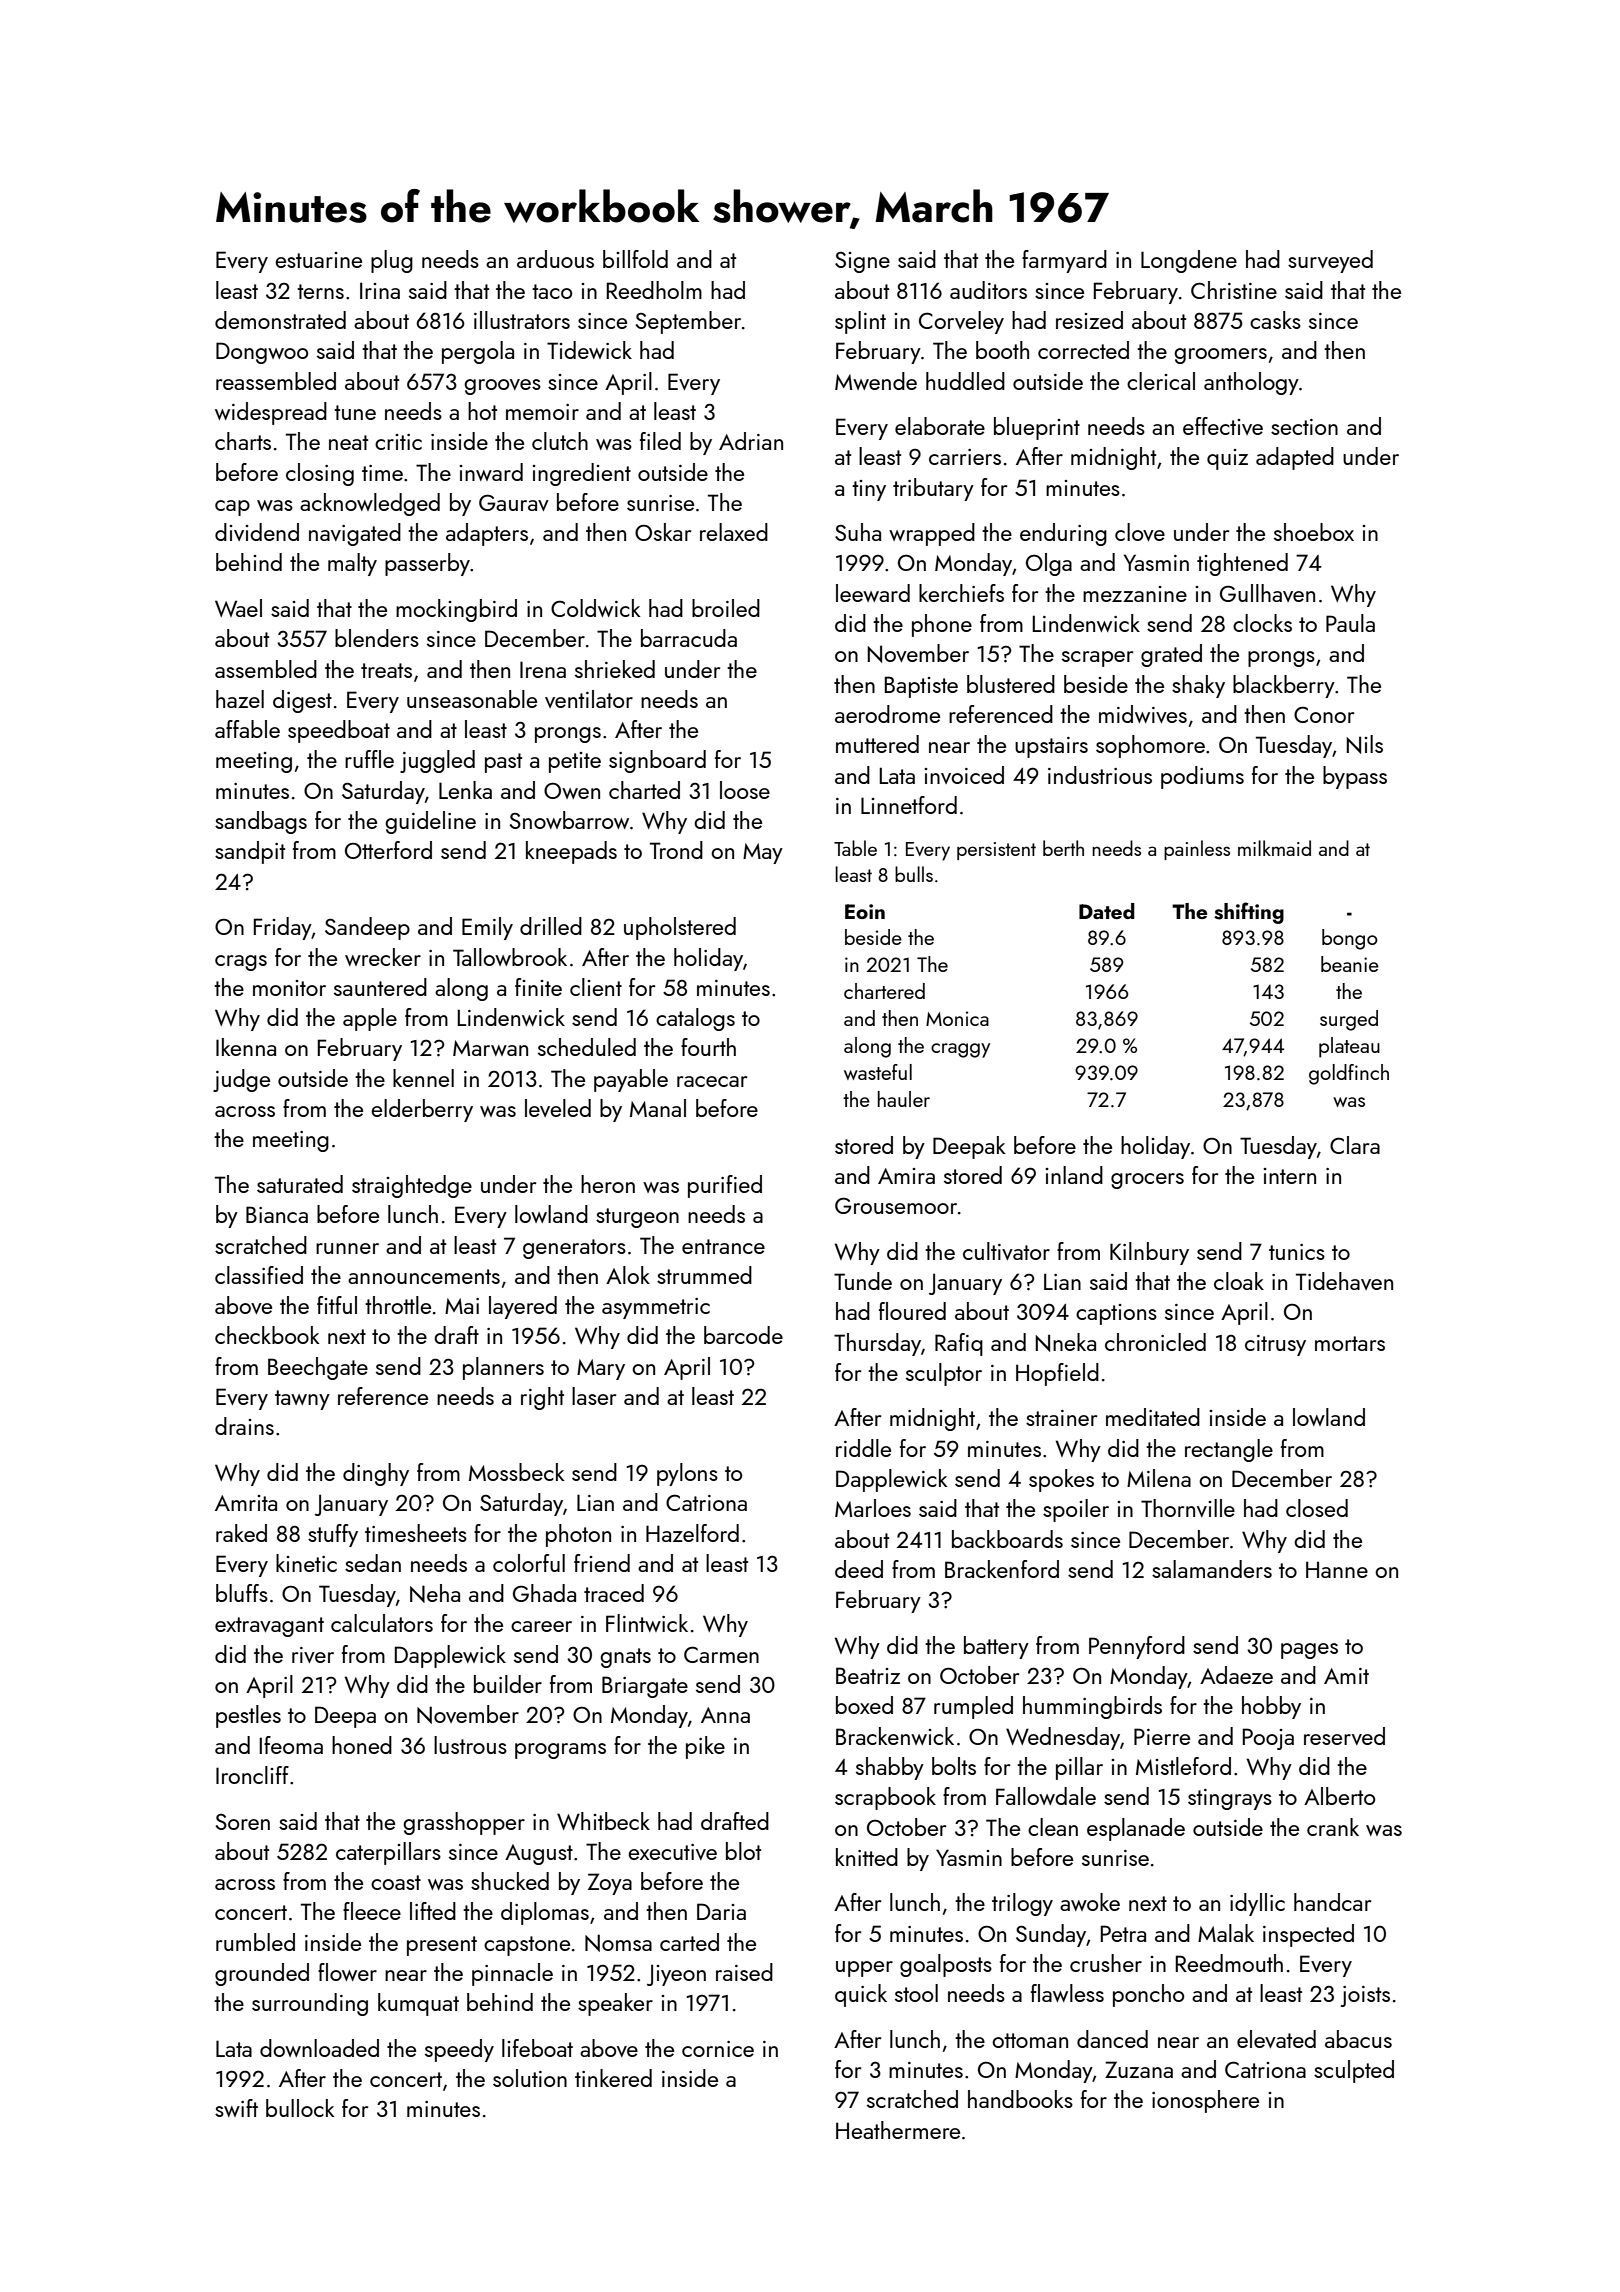 The image size is (1620, 2292). I want to click on Amrita, so click(246, 1503).
